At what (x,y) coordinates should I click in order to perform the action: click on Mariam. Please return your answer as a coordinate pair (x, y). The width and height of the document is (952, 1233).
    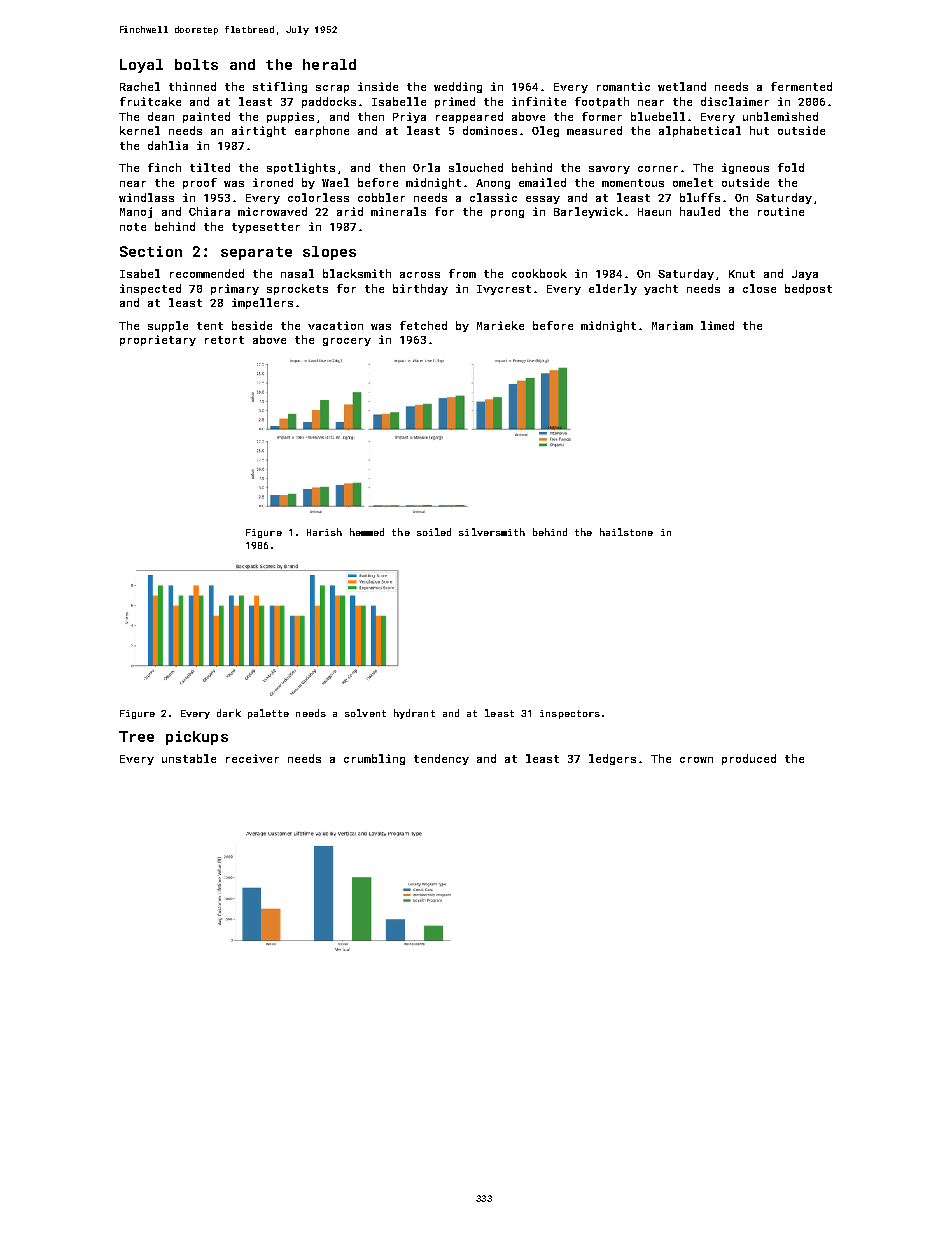
    Looking at the image, I should click on (672, 325).
